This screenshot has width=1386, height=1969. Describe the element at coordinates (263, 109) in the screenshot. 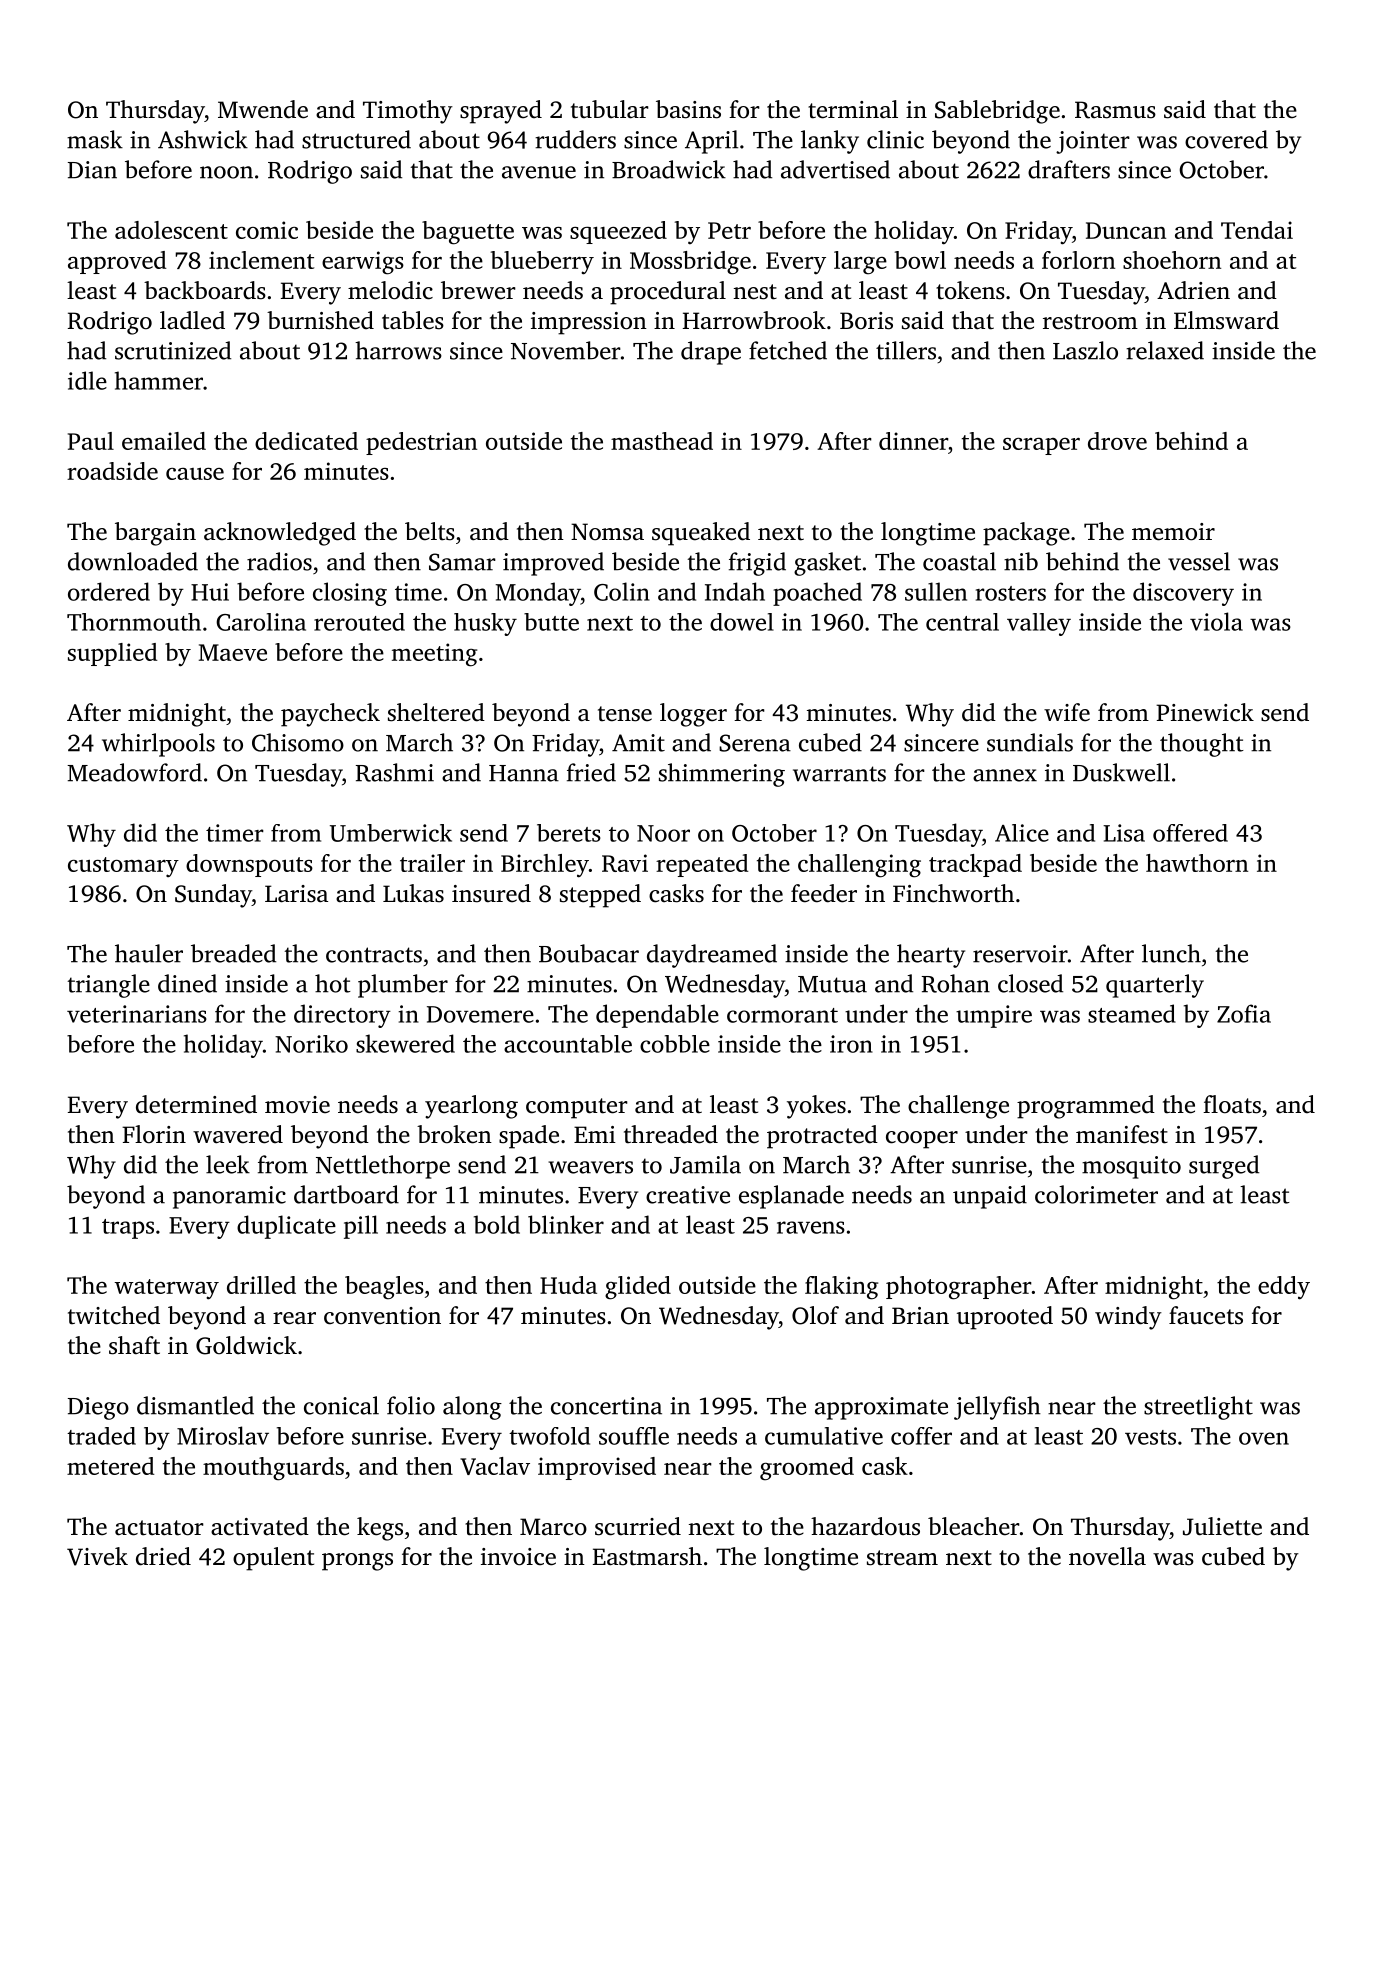

I see `Mwende` at that location.
